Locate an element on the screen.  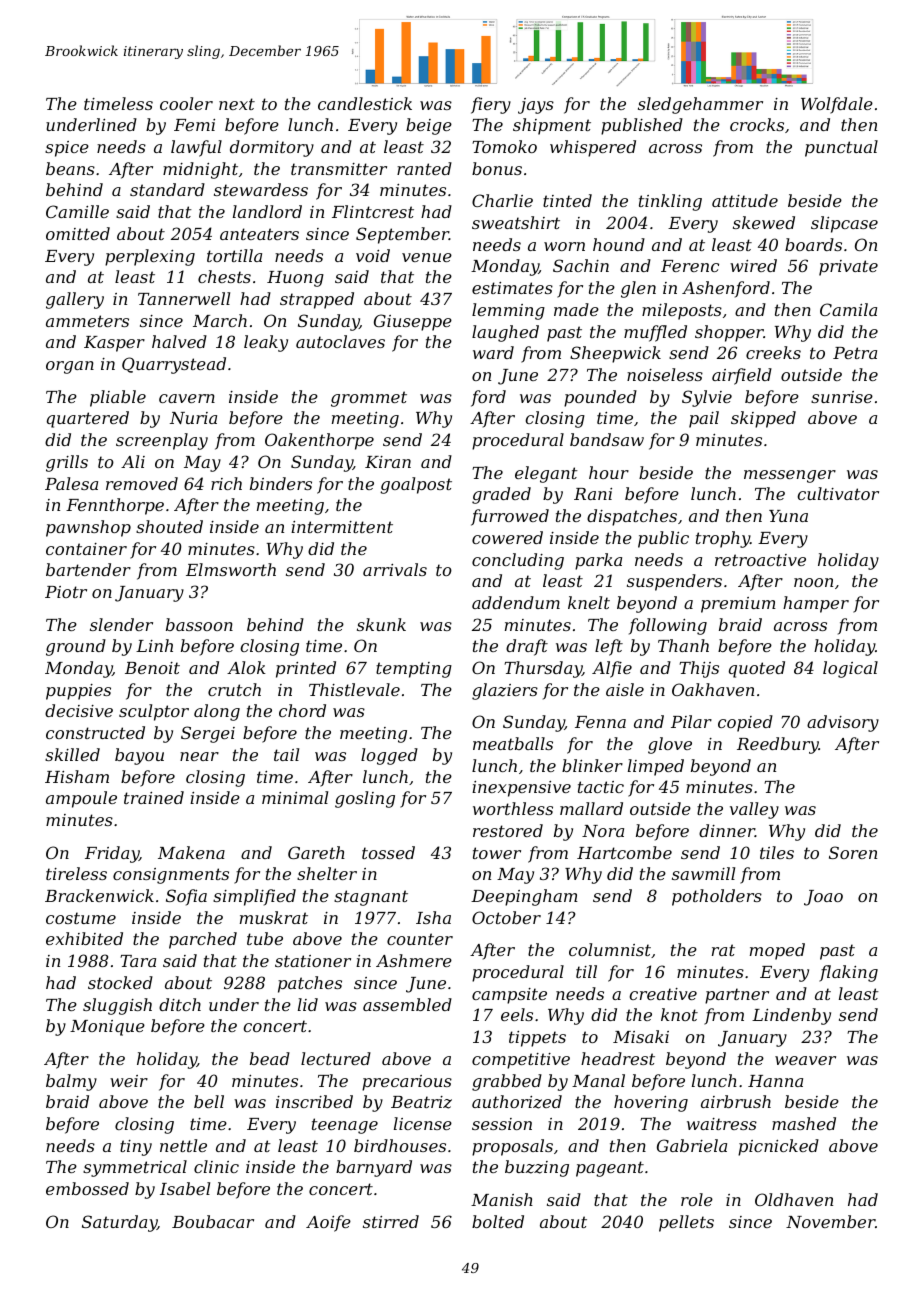
parka is located at coordinates (598, 561).
